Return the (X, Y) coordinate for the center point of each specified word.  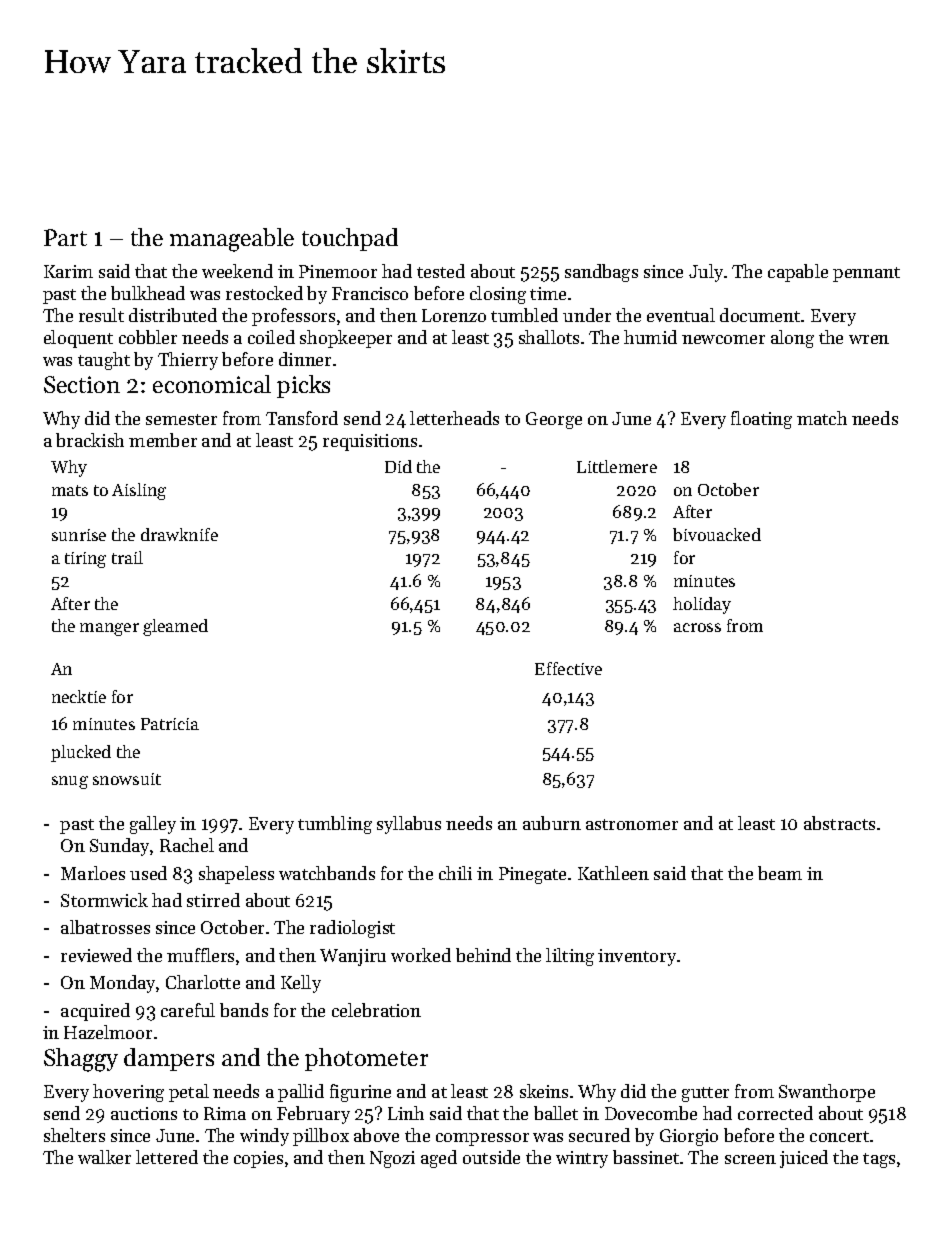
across (697, 627)
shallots (549, 337)
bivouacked (717, 534)
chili (455, 873)
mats (70, 490)
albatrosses (105, 927)
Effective (568, 668)
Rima (225, 1113)
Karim (68, 271)
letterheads (454, 418)
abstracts (839, 823)
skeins (544, 1091)
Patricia (170, 724)
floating (761, 420)
